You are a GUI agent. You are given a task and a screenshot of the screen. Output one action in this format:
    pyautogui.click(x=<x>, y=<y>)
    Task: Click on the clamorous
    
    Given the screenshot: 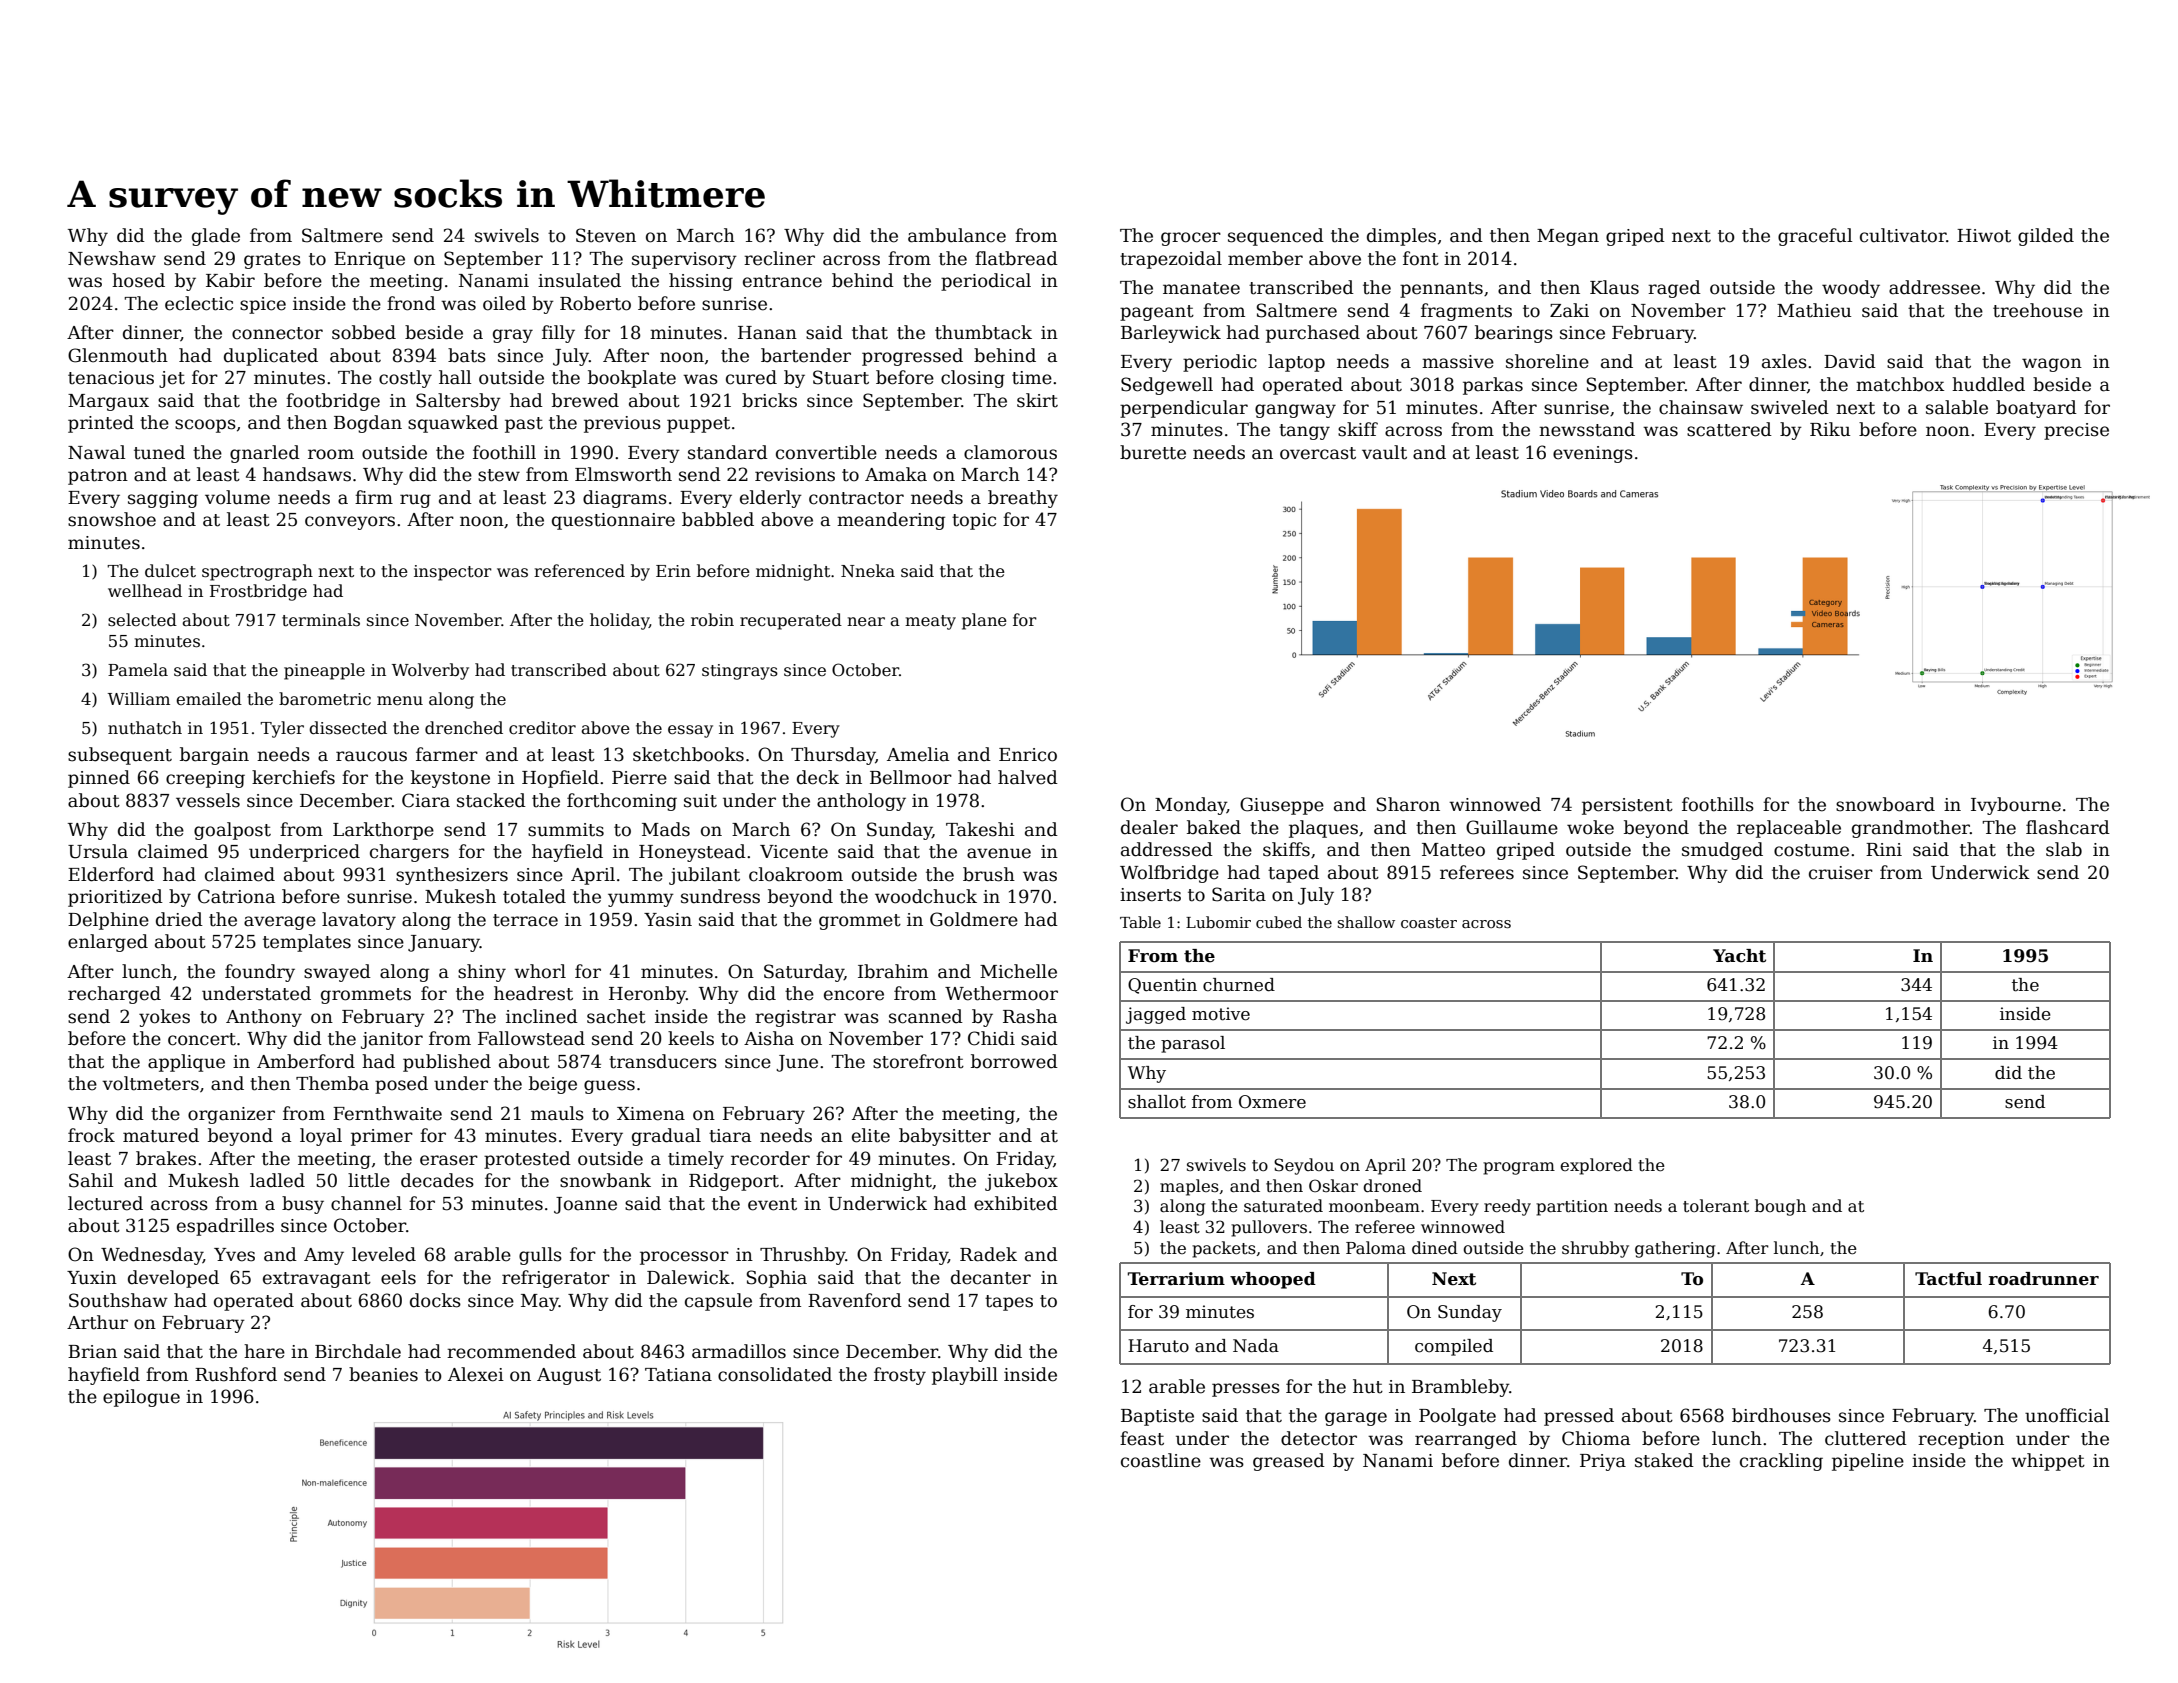 What is the action you would take?
    pyautogui.click(x=1010, y=452)
